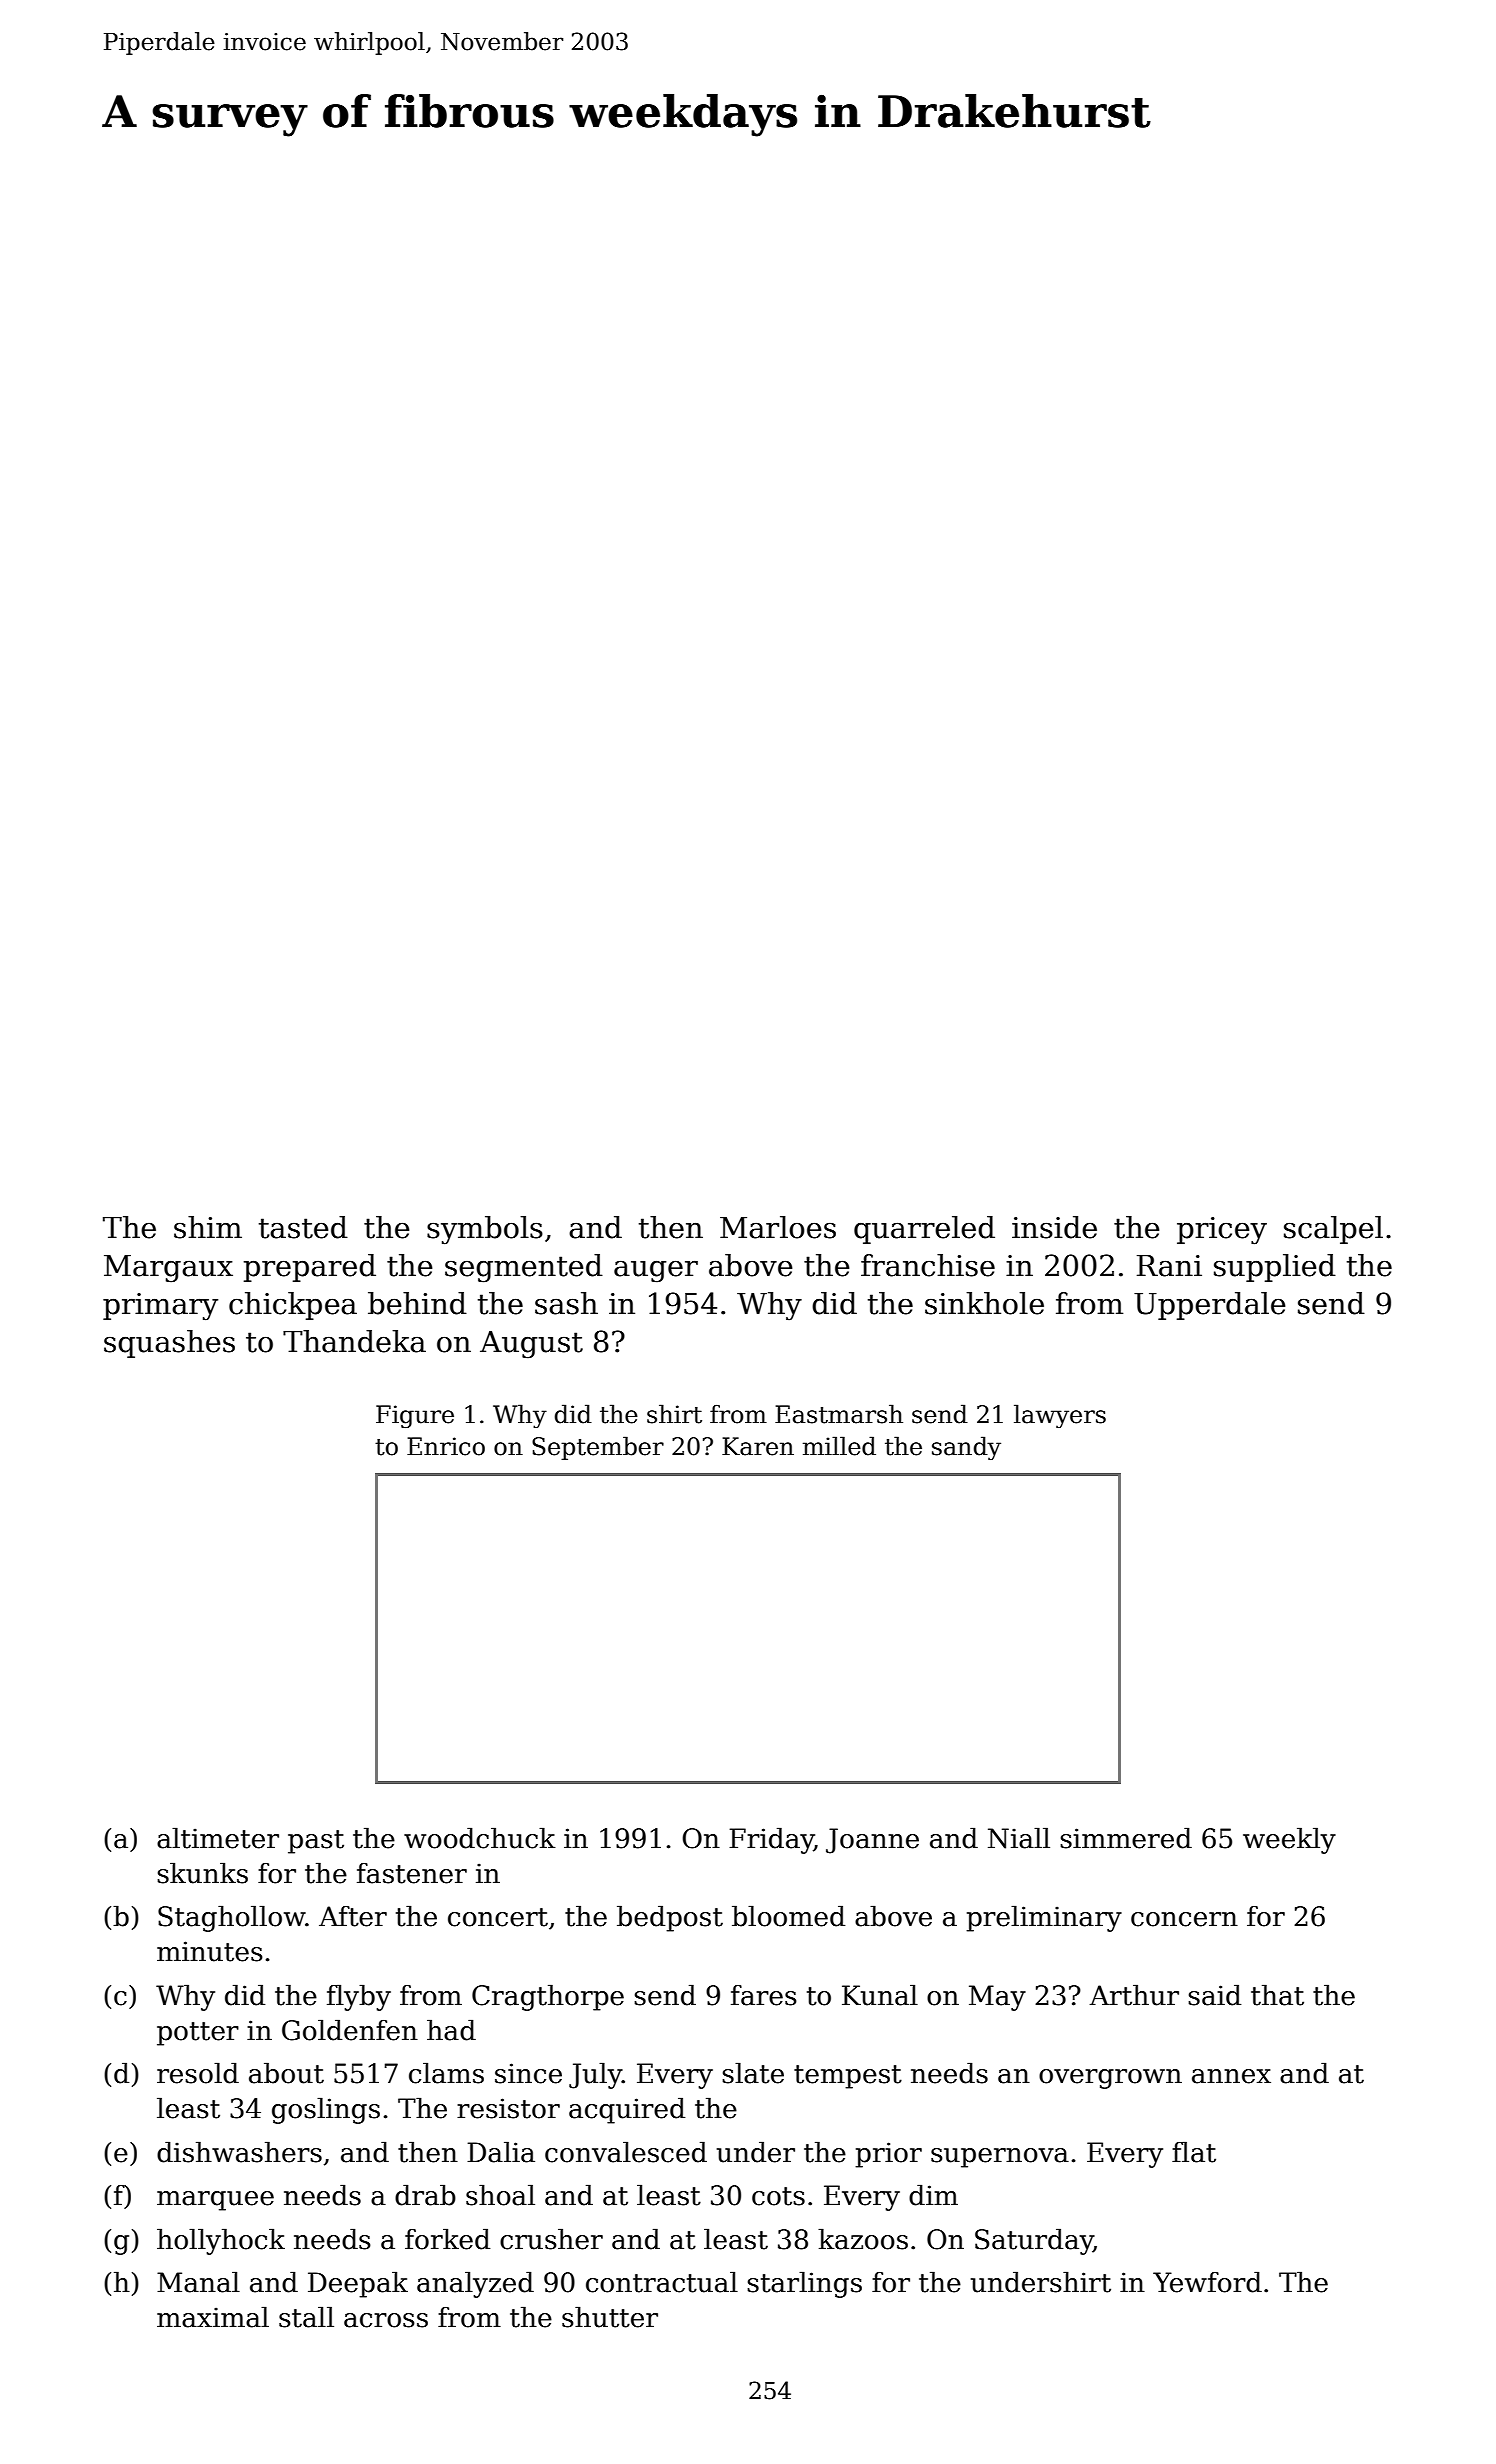 The width and height of the page is (1496, 2464). I want to click on symbols, so click(485, 1230).
